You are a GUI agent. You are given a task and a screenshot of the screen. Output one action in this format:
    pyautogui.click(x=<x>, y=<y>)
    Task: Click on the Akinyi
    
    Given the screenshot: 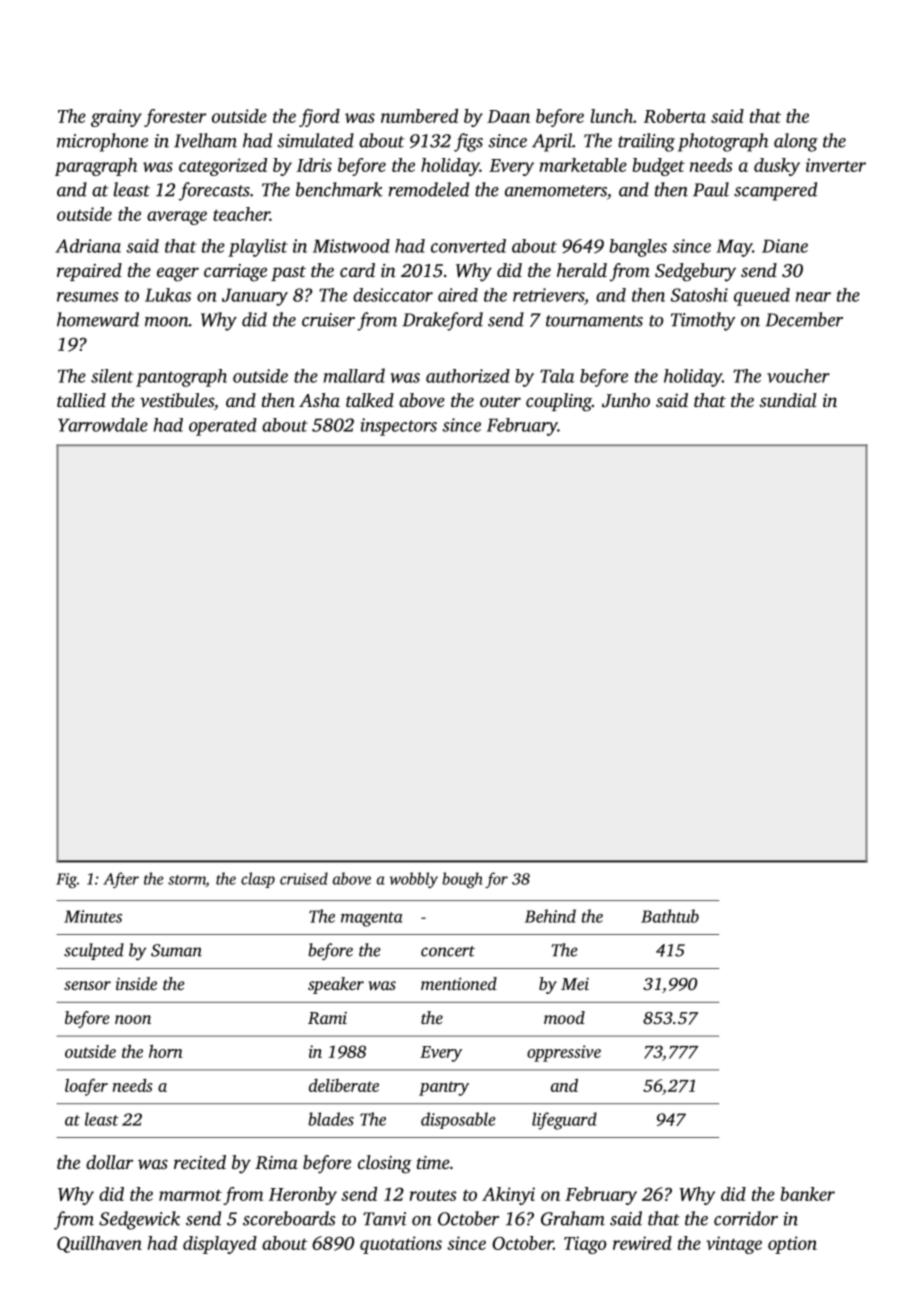 What is the action you would take?
    pyautogui.click(x=508, y=1196)
